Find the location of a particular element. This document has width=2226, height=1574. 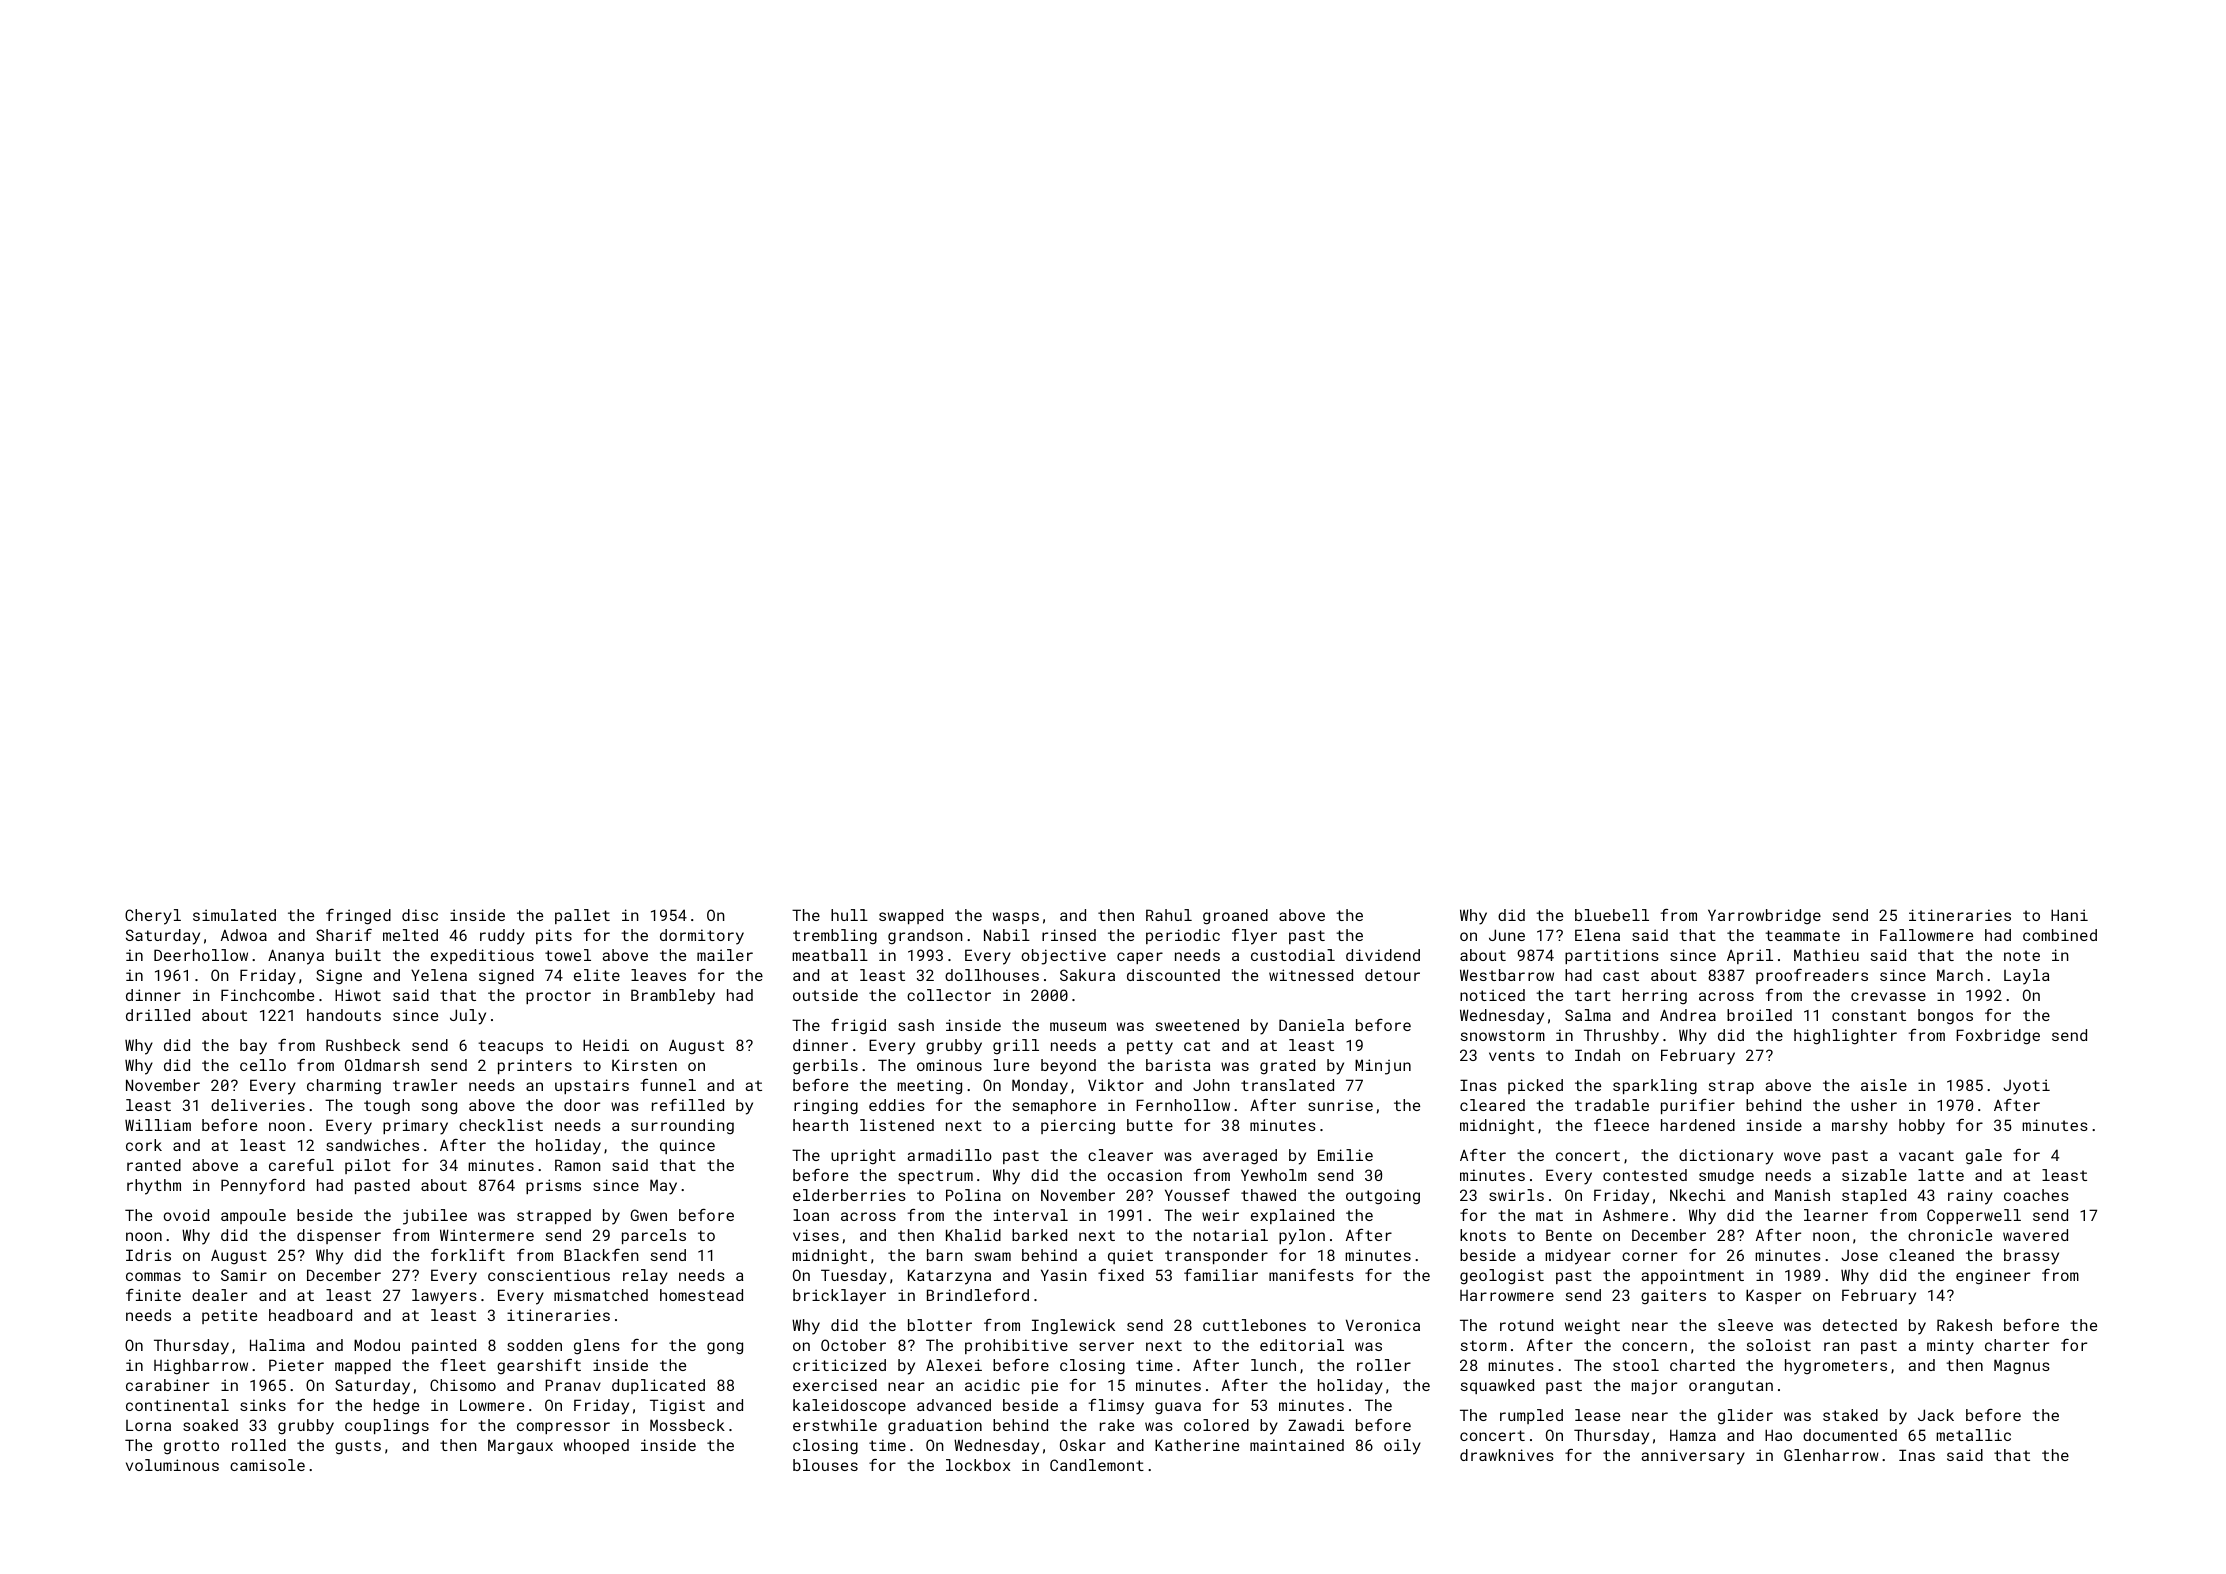

fringed is located at coordinates (358, 917).
